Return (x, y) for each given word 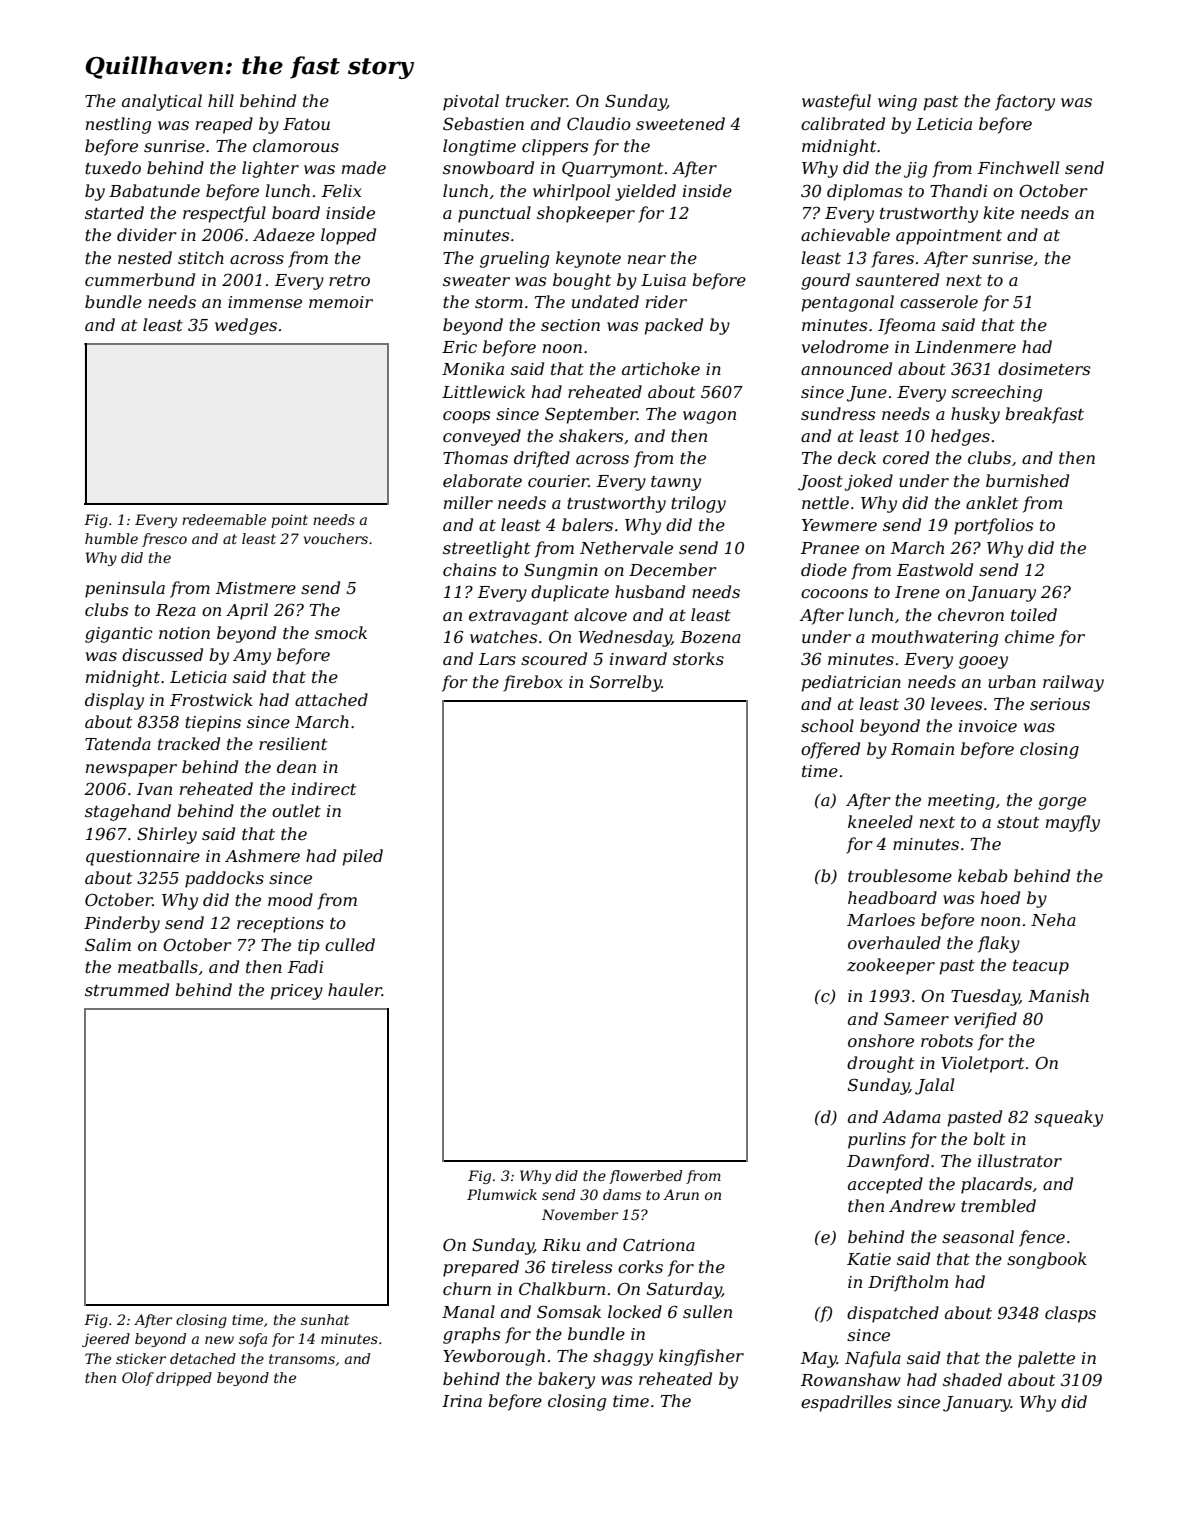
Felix (342, 190)
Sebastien (483, 123)
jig (915, 170)
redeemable (224, 519)
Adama (911, 1116)
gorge (1062, 803)
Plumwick (502, 1194)
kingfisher (701, 1357)
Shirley (167, 835)
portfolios (993, 526)
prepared (481, 1268)
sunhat (325, 1319)
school (827, 725)
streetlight (486, 549)
